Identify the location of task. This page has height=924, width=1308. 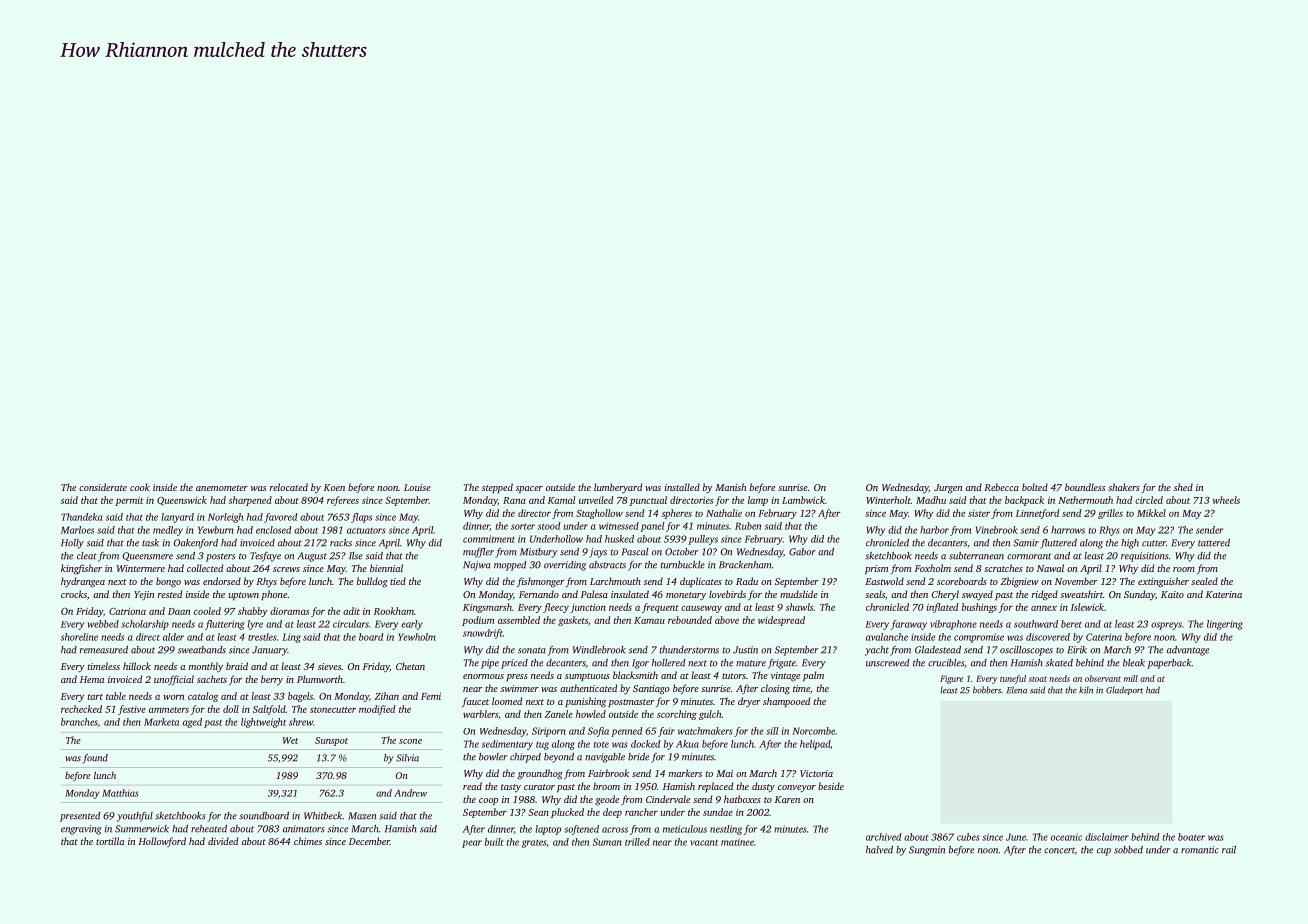
(150, 543).
